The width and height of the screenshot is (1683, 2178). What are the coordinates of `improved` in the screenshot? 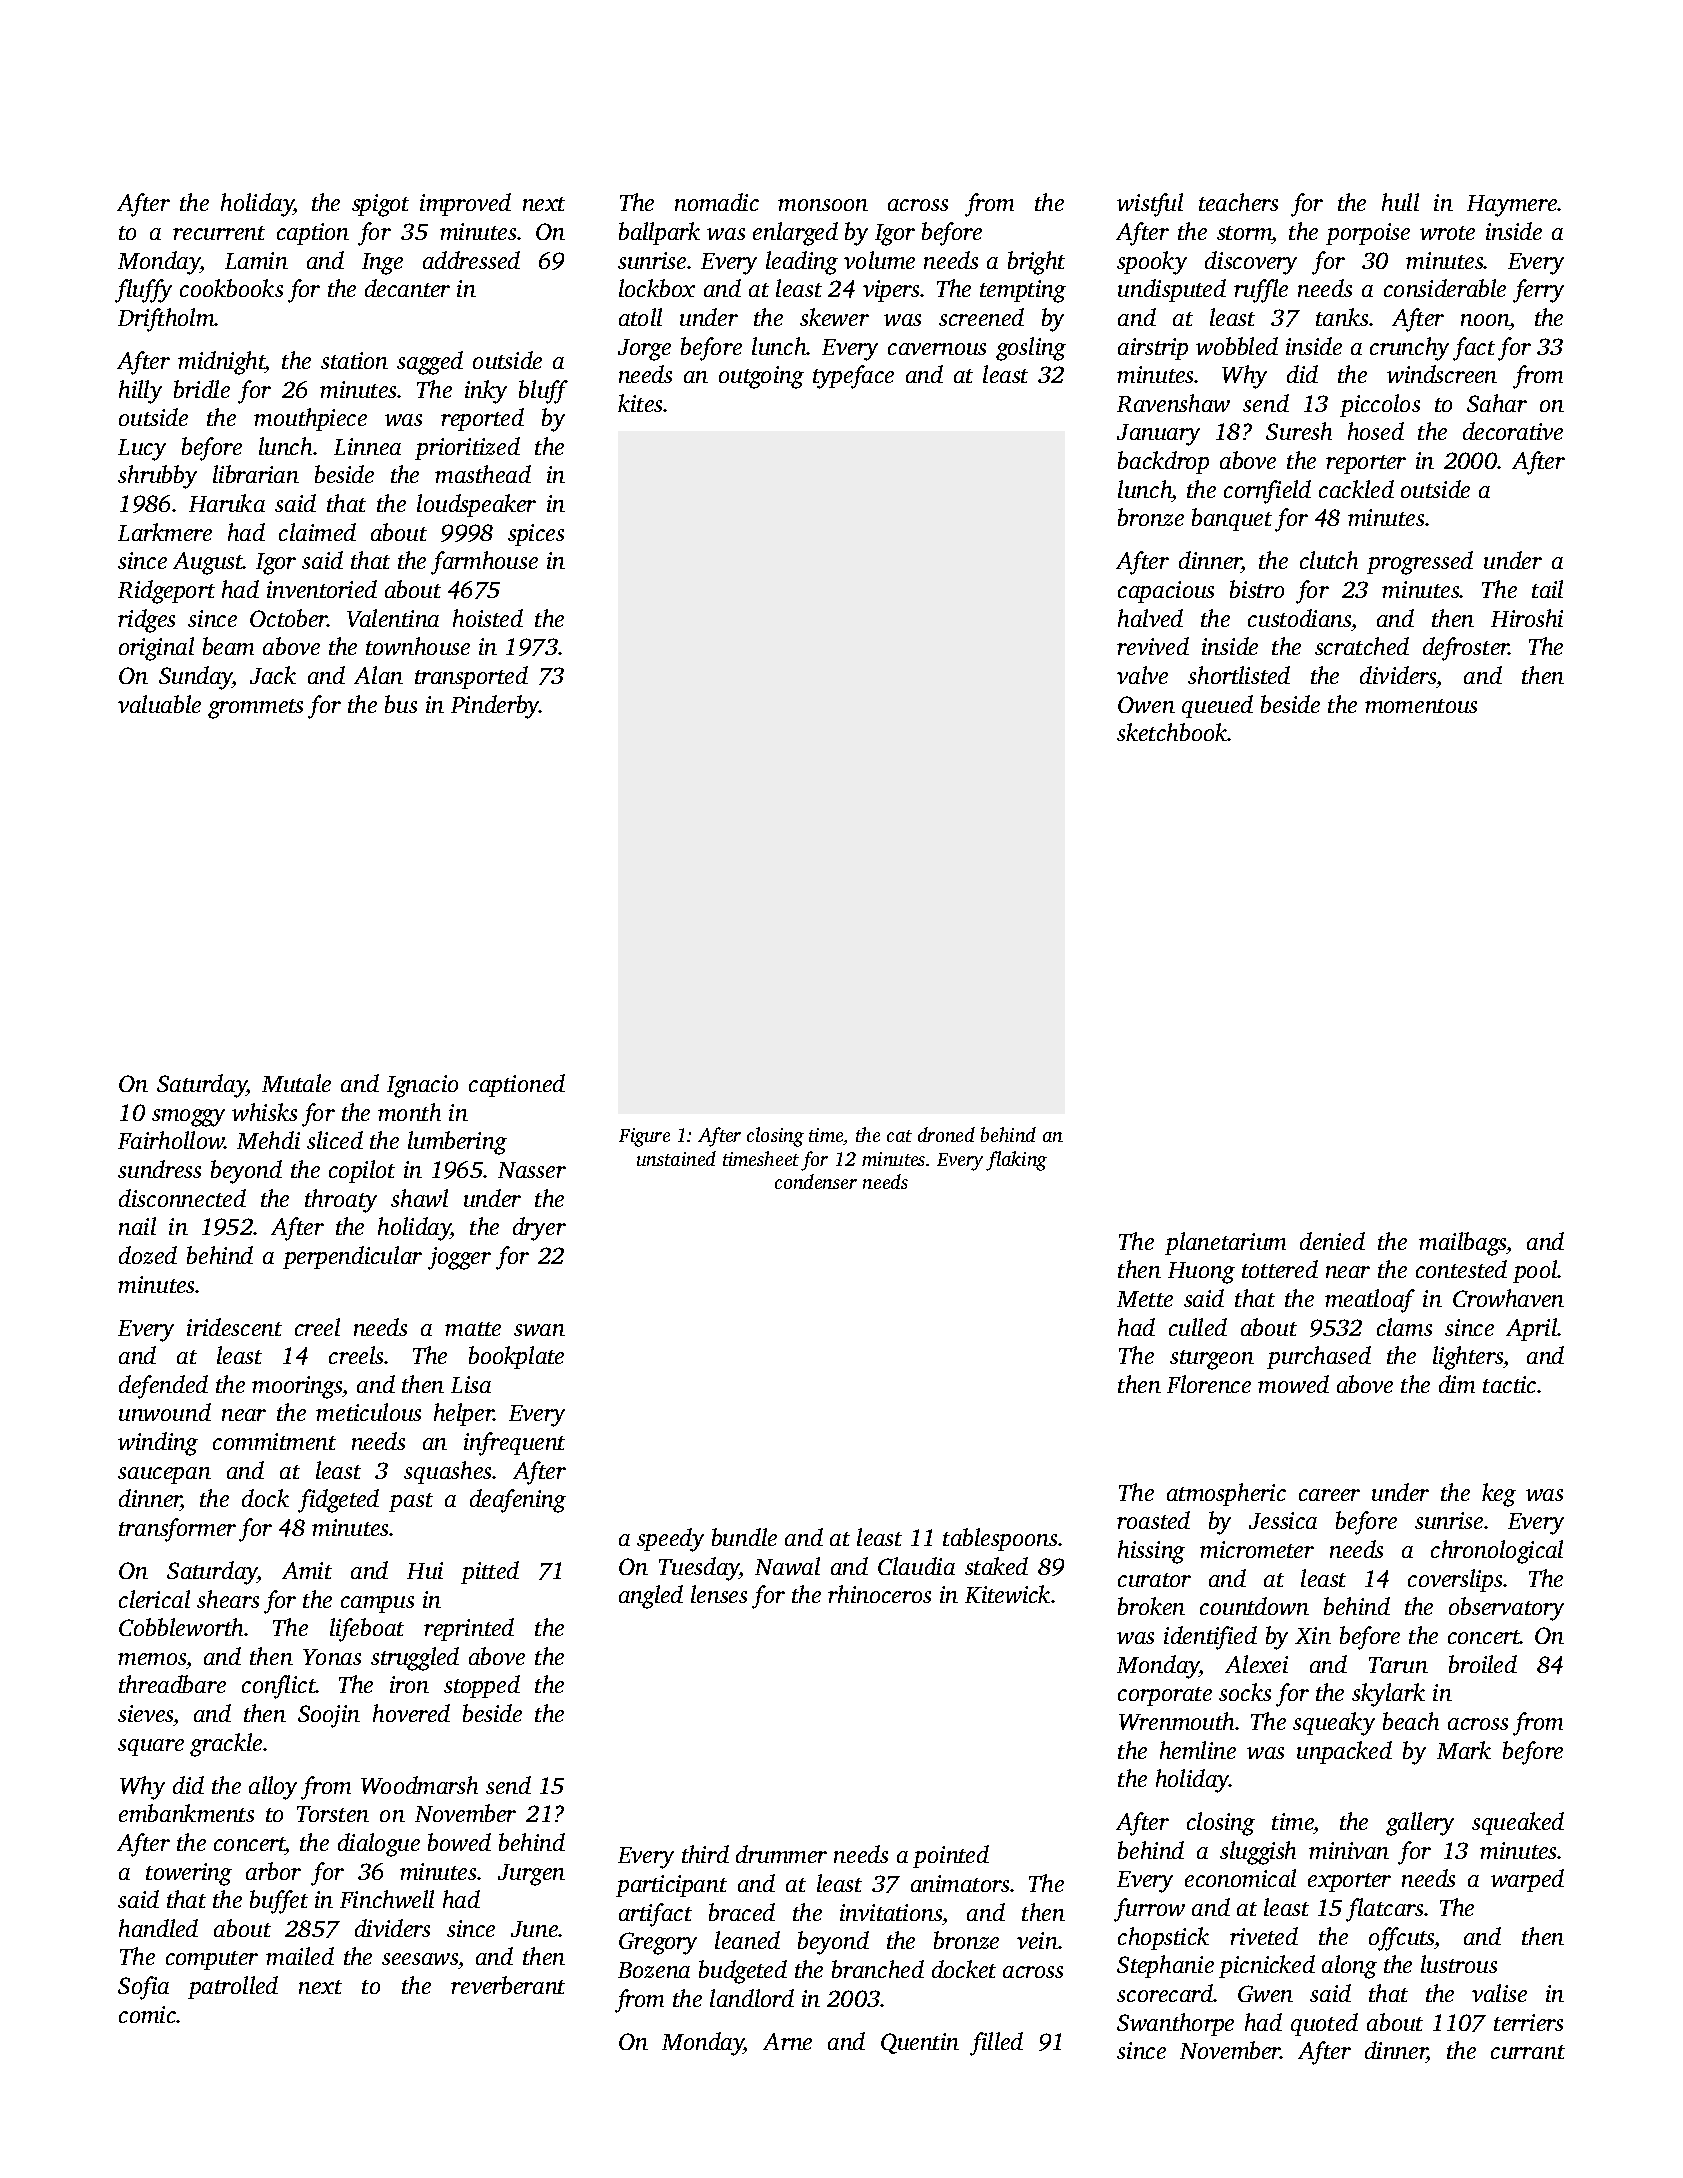 It's located at (465, 204).
